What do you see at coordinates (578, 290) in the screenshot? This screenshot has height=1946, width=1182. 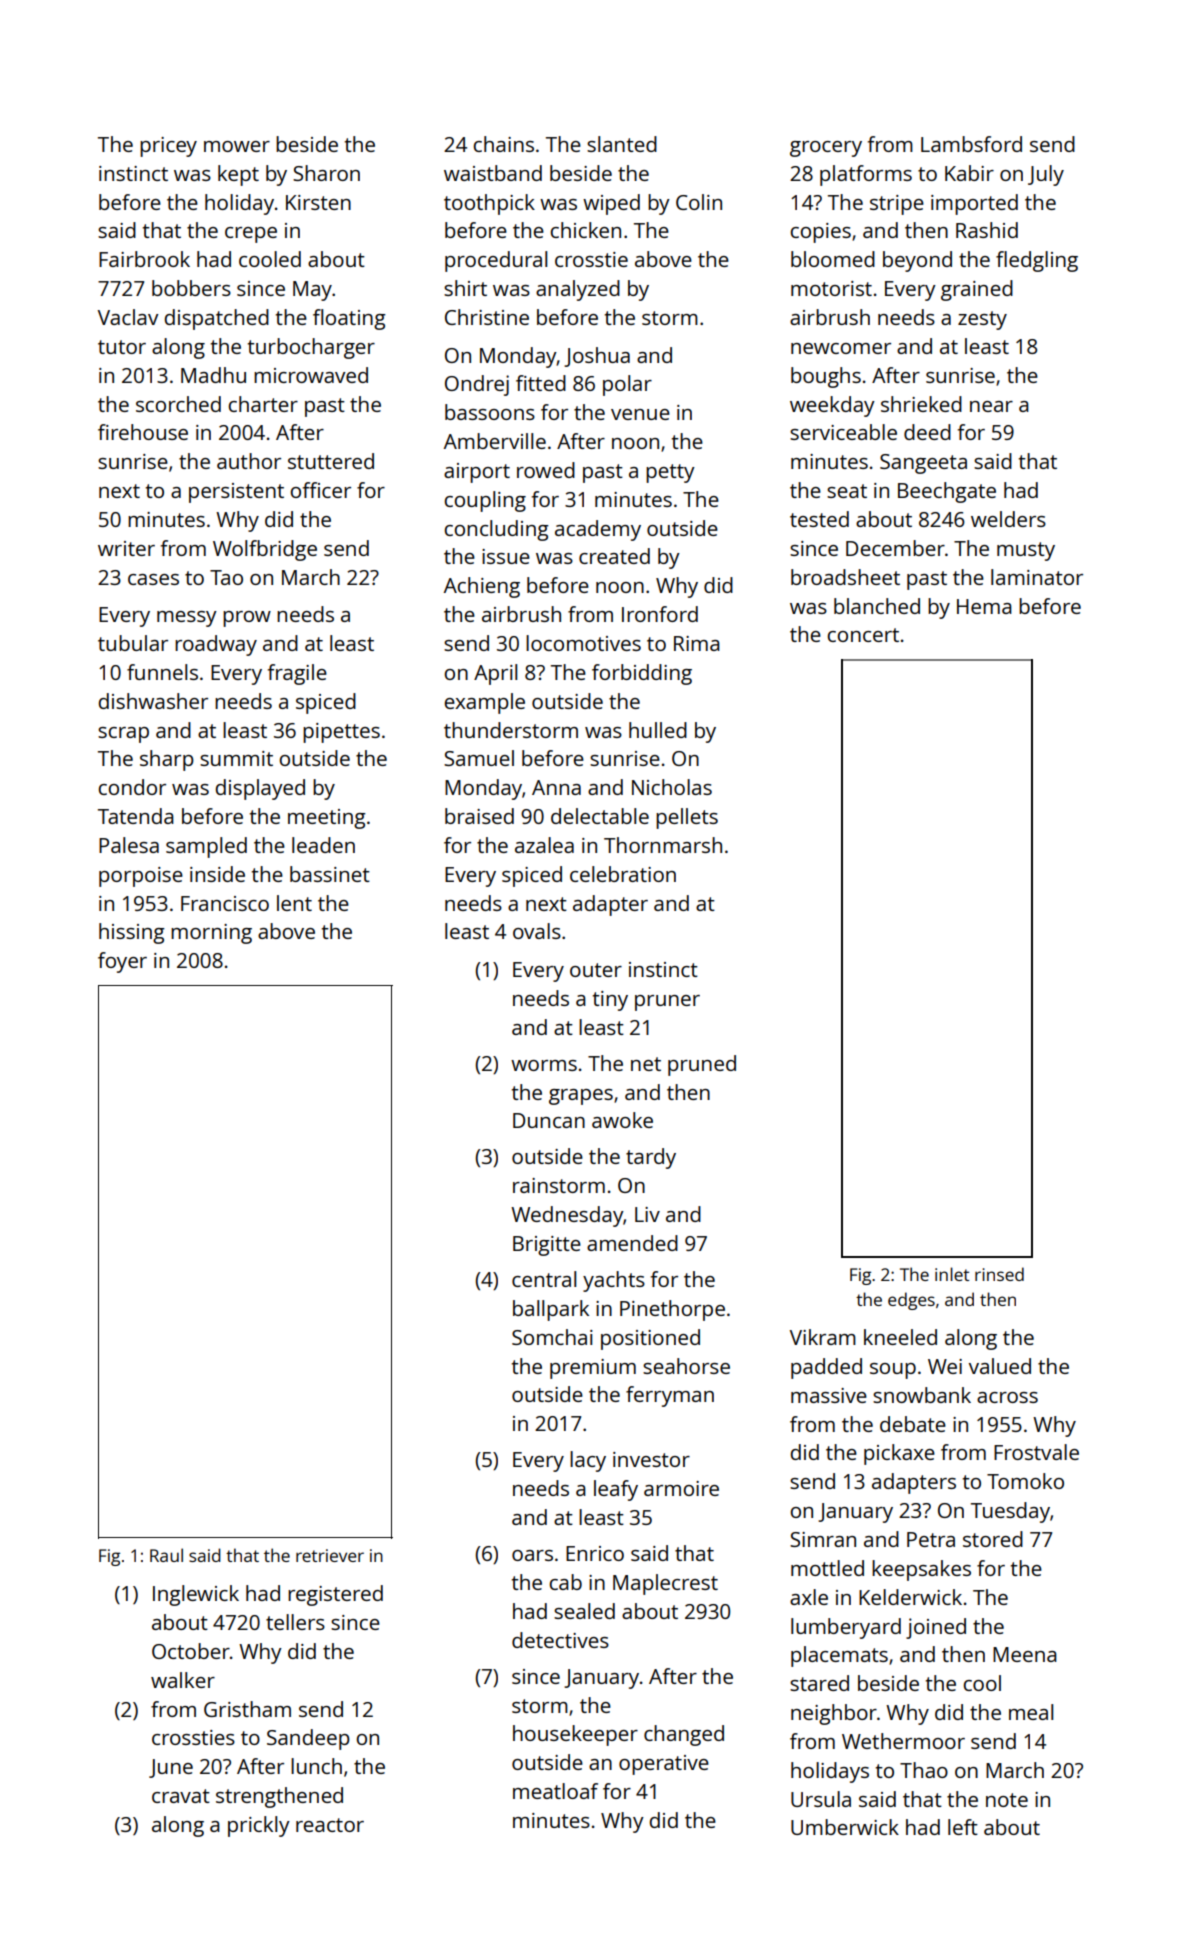 I see `analyzed` at bounding box center [578, 290].
